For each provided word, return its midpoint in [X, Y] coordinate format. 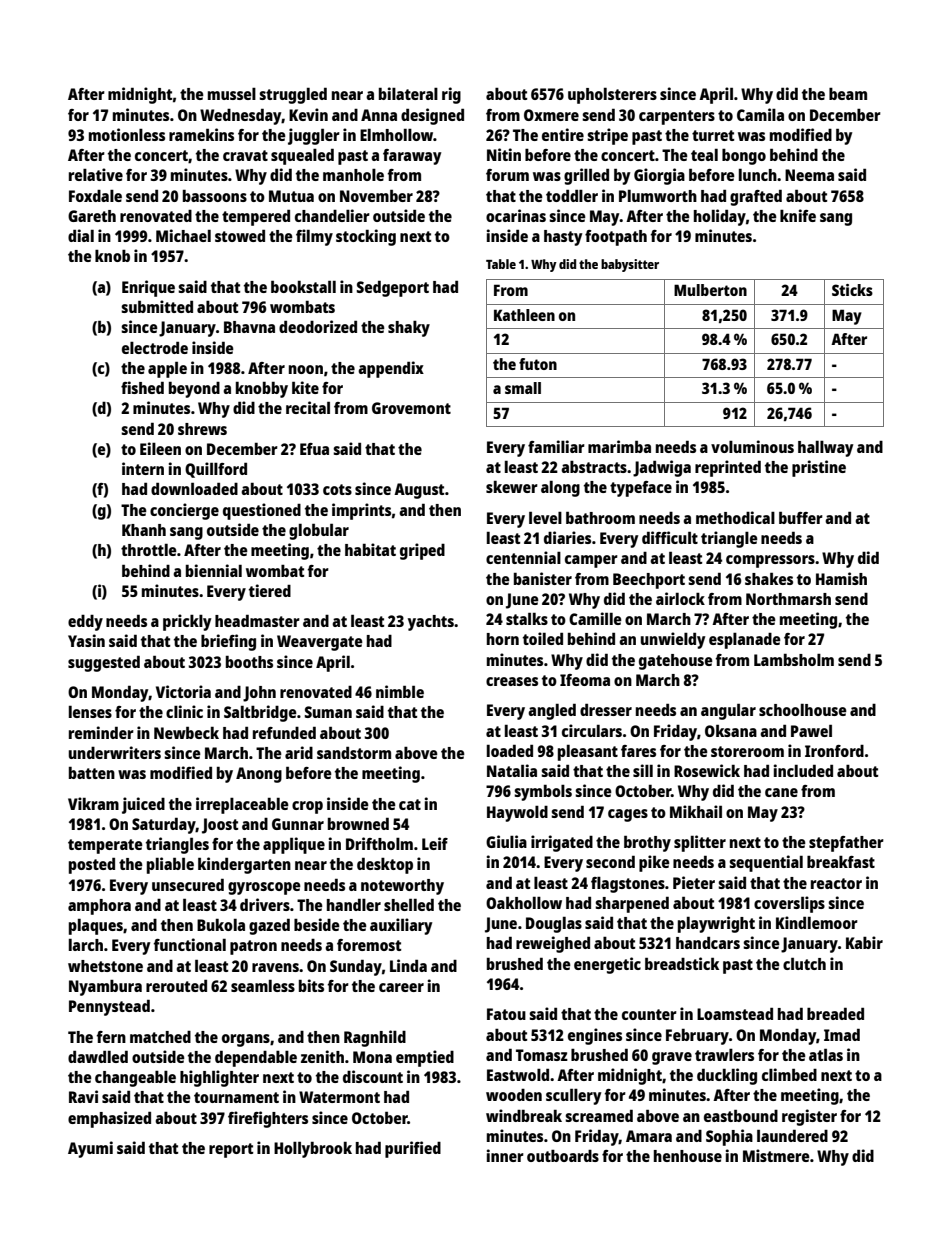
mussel [232, 94]
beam [848, 94]
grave [672, 1058]
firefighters [268, 1119]
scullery [573, 1096]
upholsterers [612, 96]
